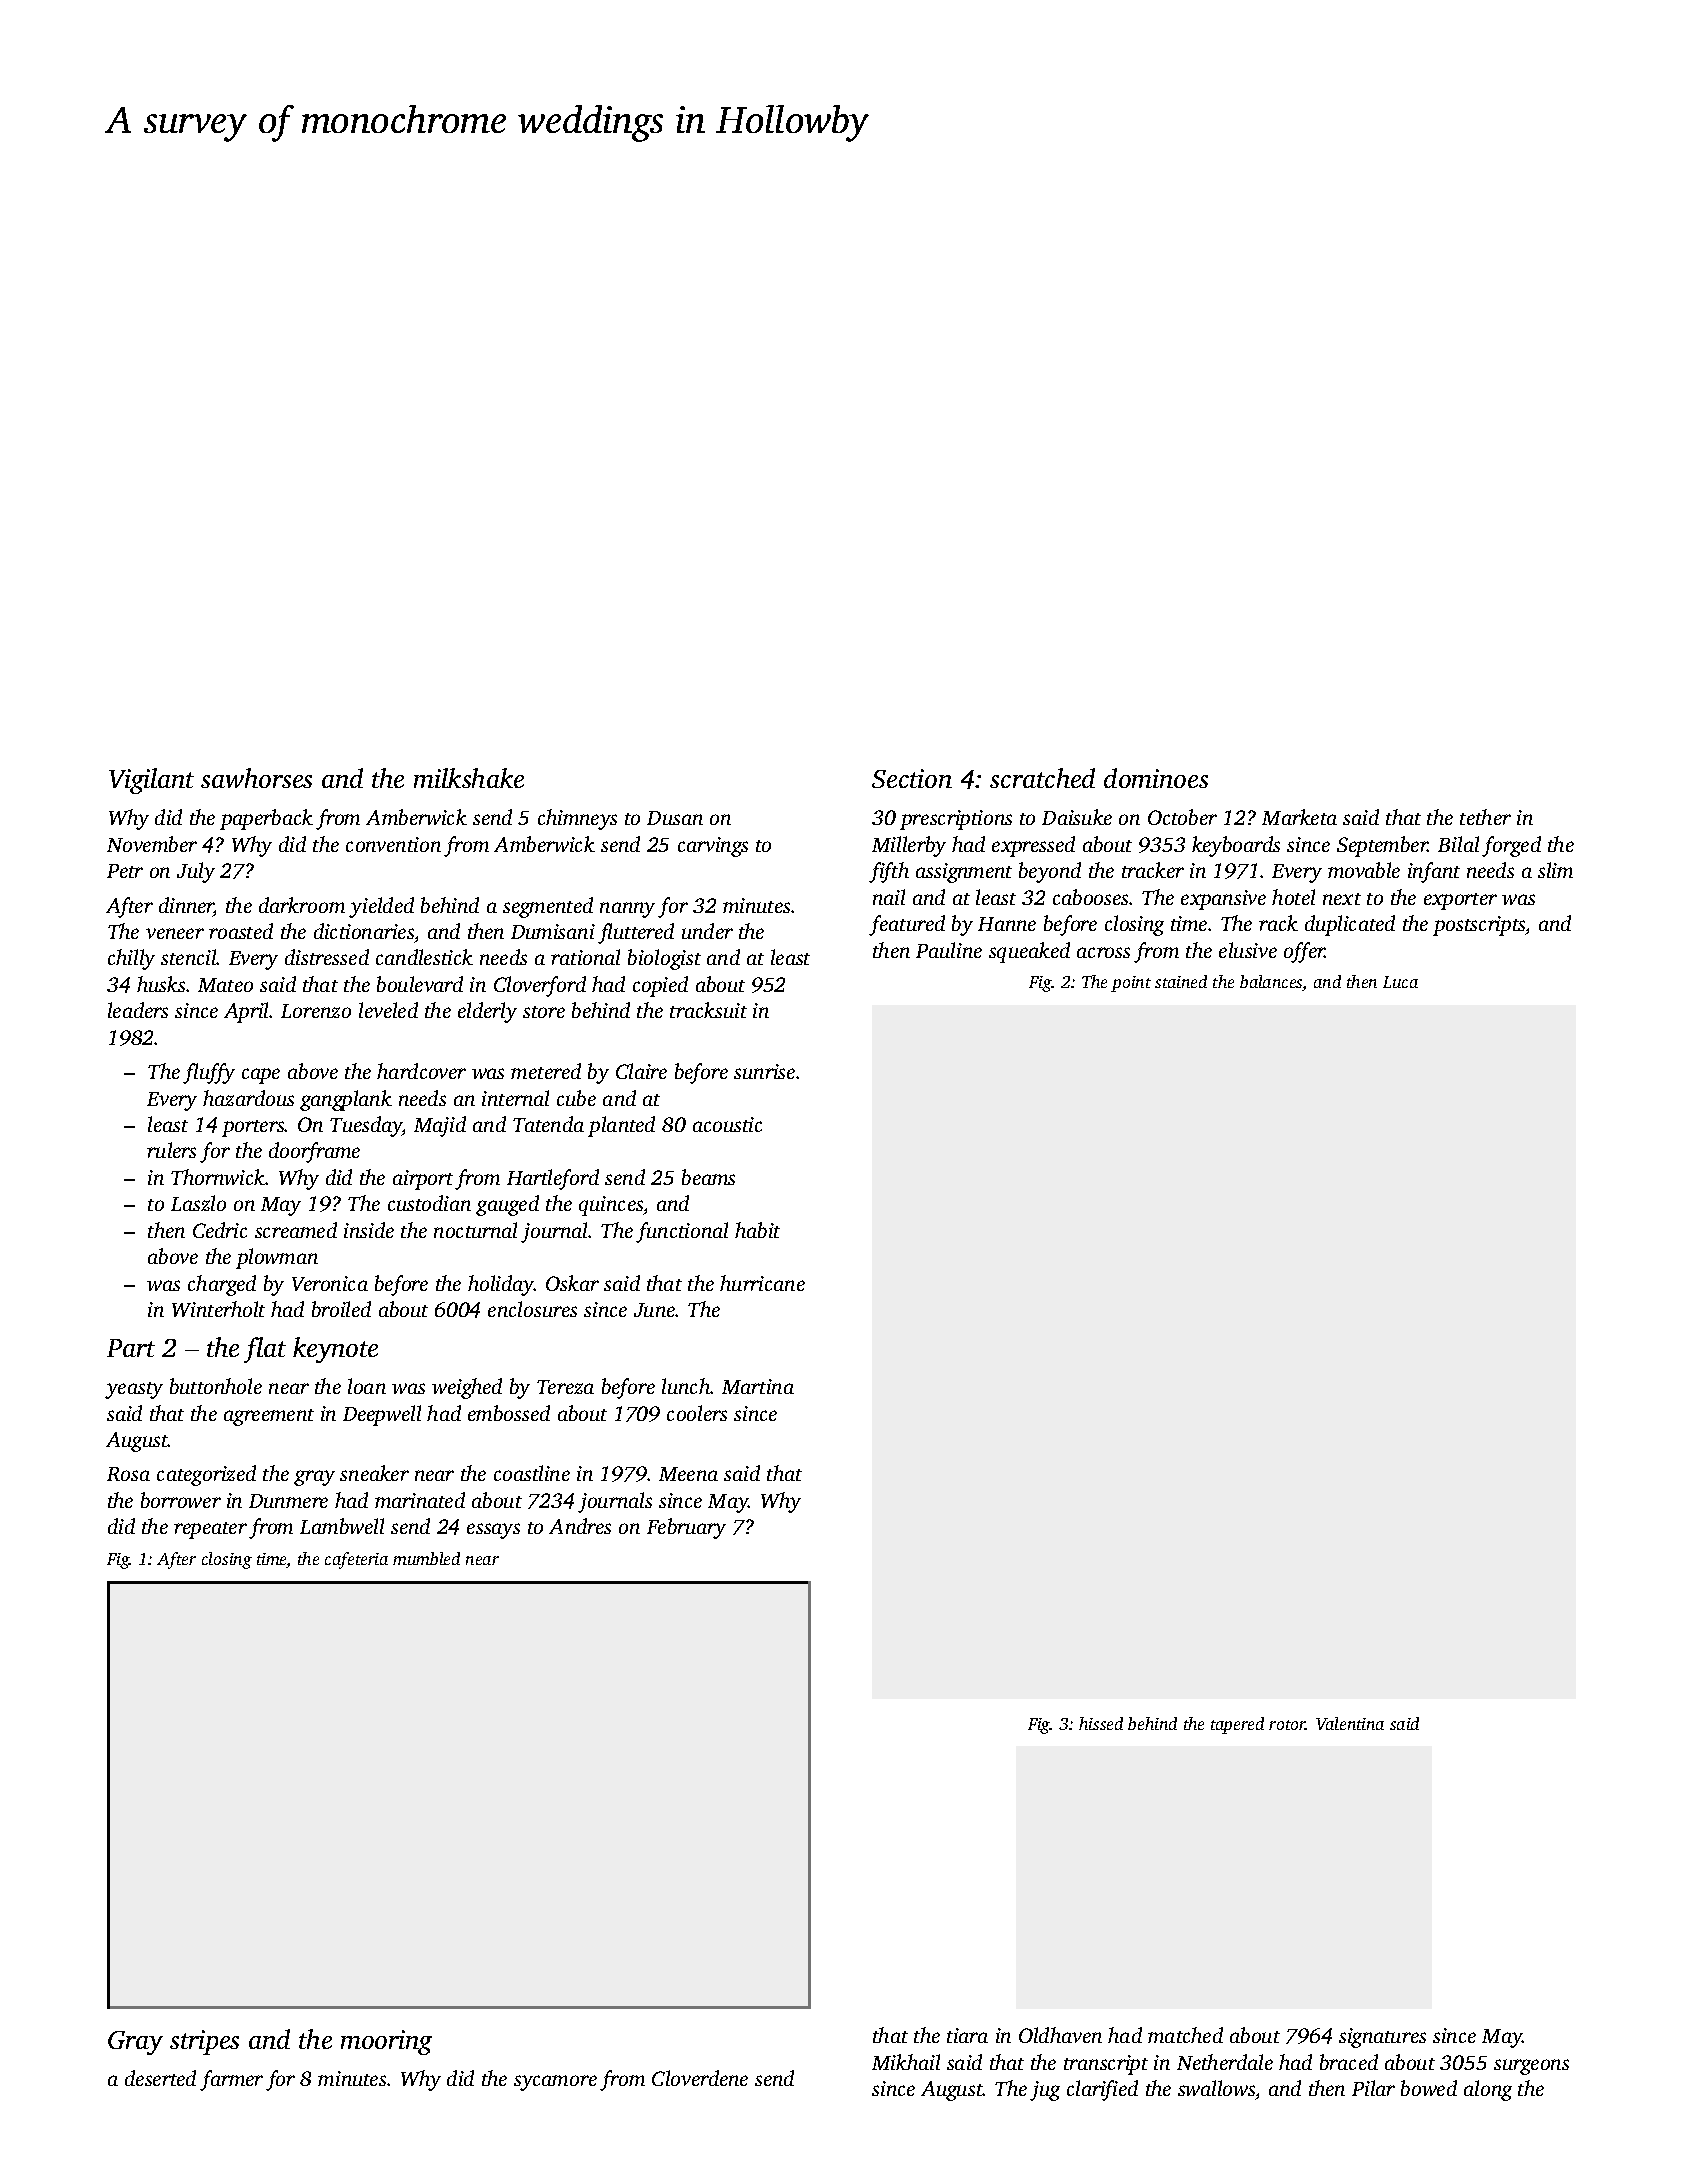 This document has height=2178, width=1683. Describe the element at coordinates (386, 2042) in the document. I see `mooring` at that location.
